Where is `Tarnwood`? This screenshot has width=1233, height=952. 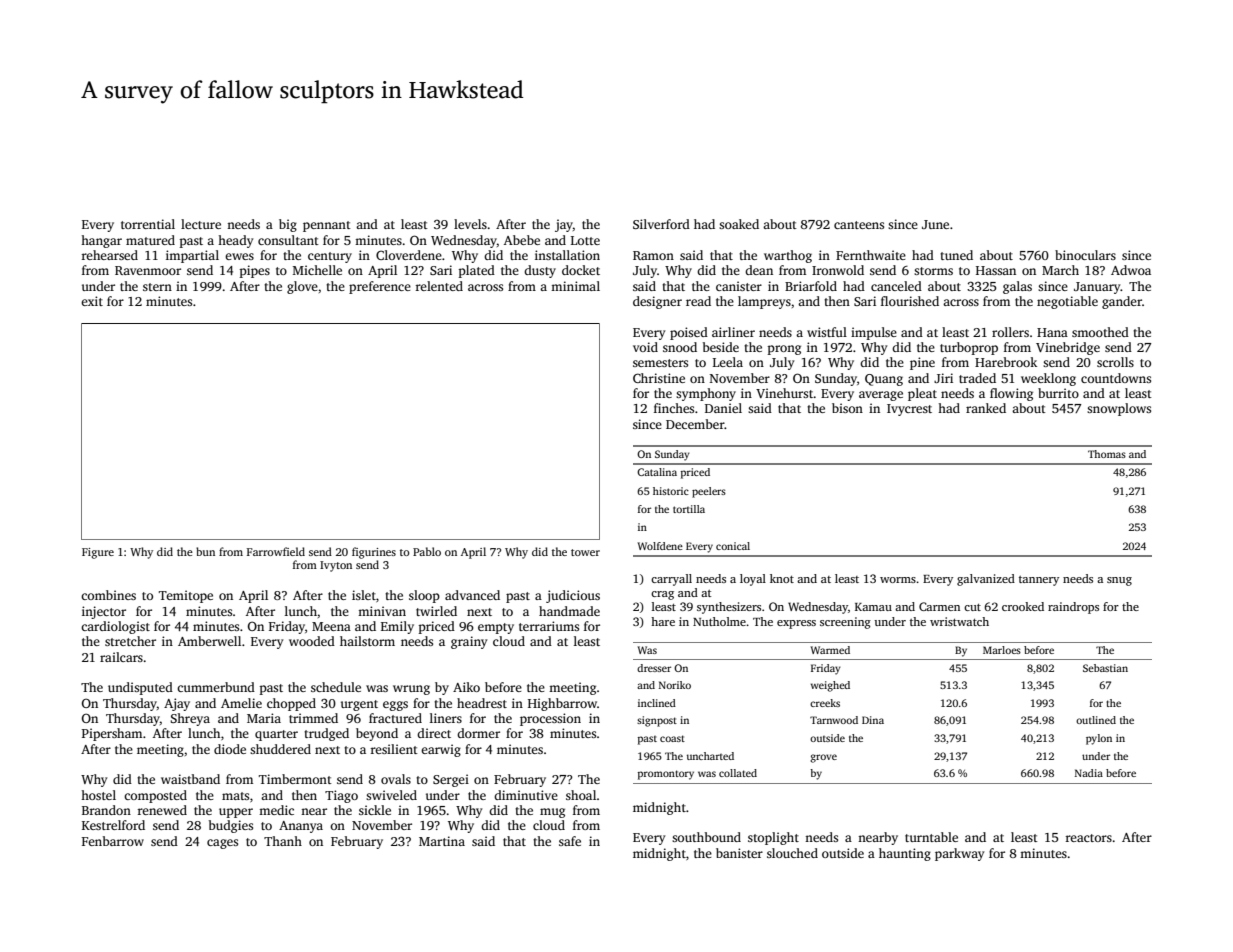 Tarnwood is located at coordinates (834, 720).
